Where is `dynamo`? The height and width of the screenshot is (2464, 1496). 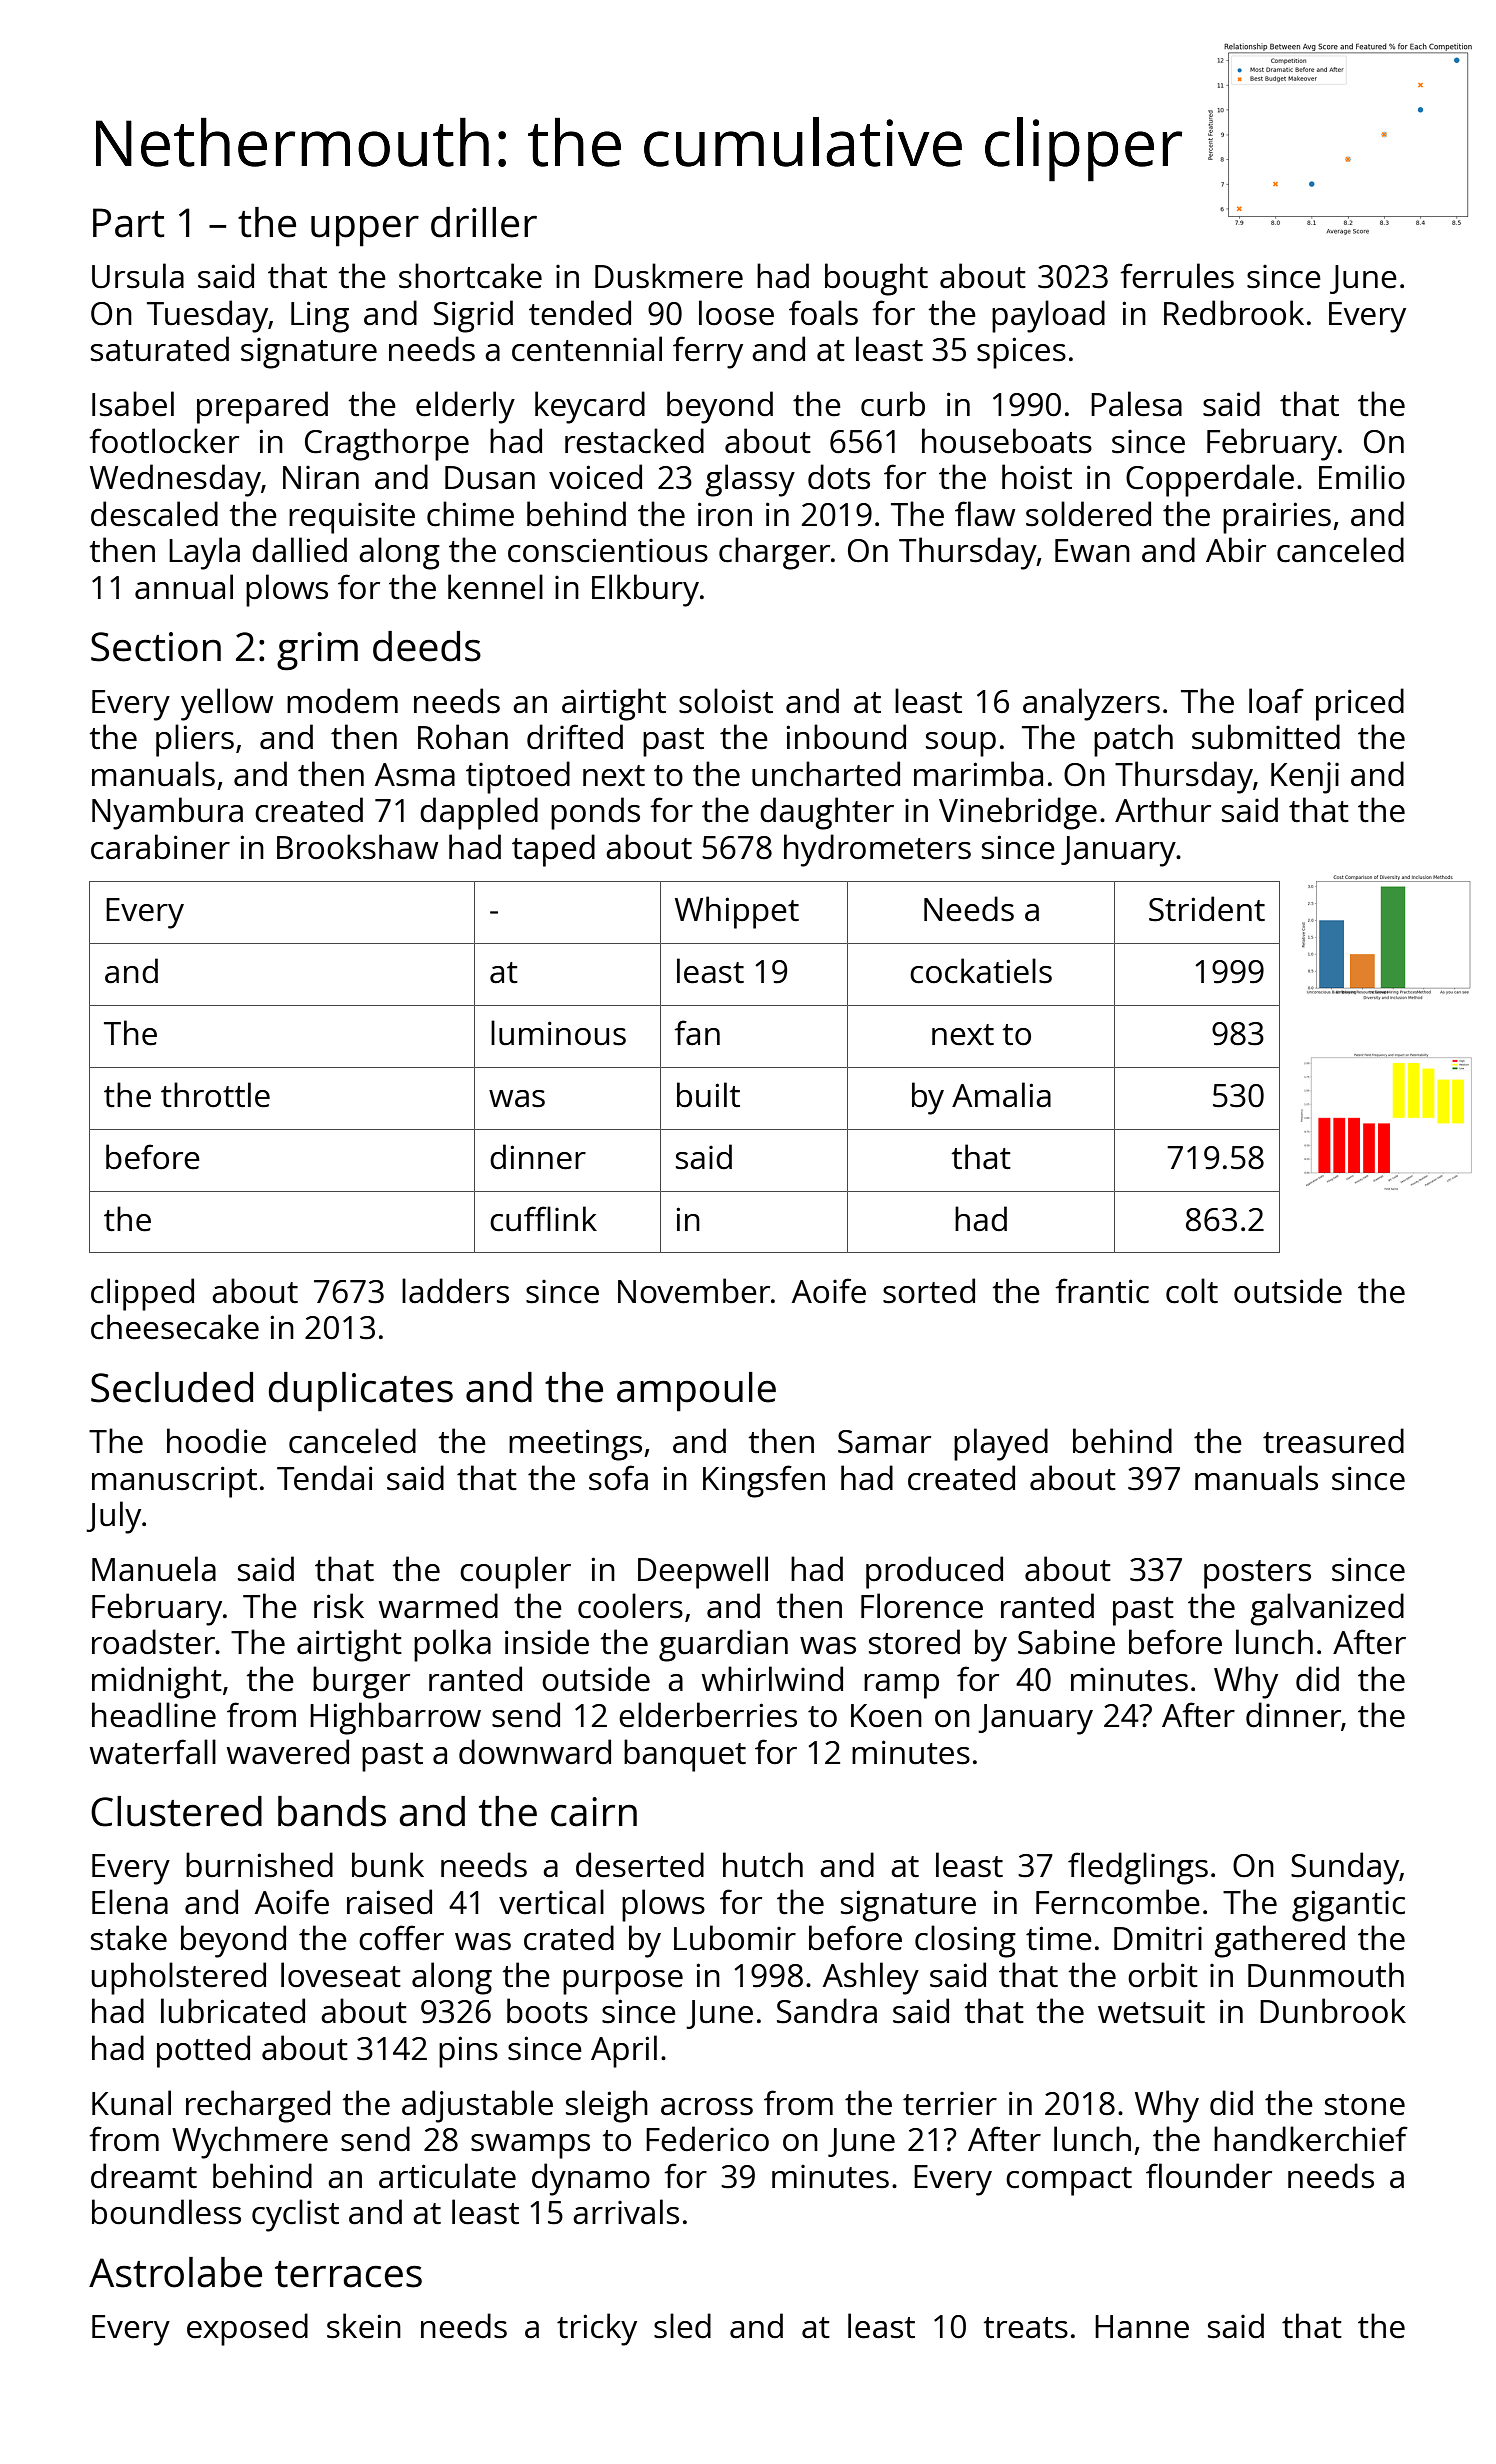
dynamo is located at coordinates (591, 2179).
